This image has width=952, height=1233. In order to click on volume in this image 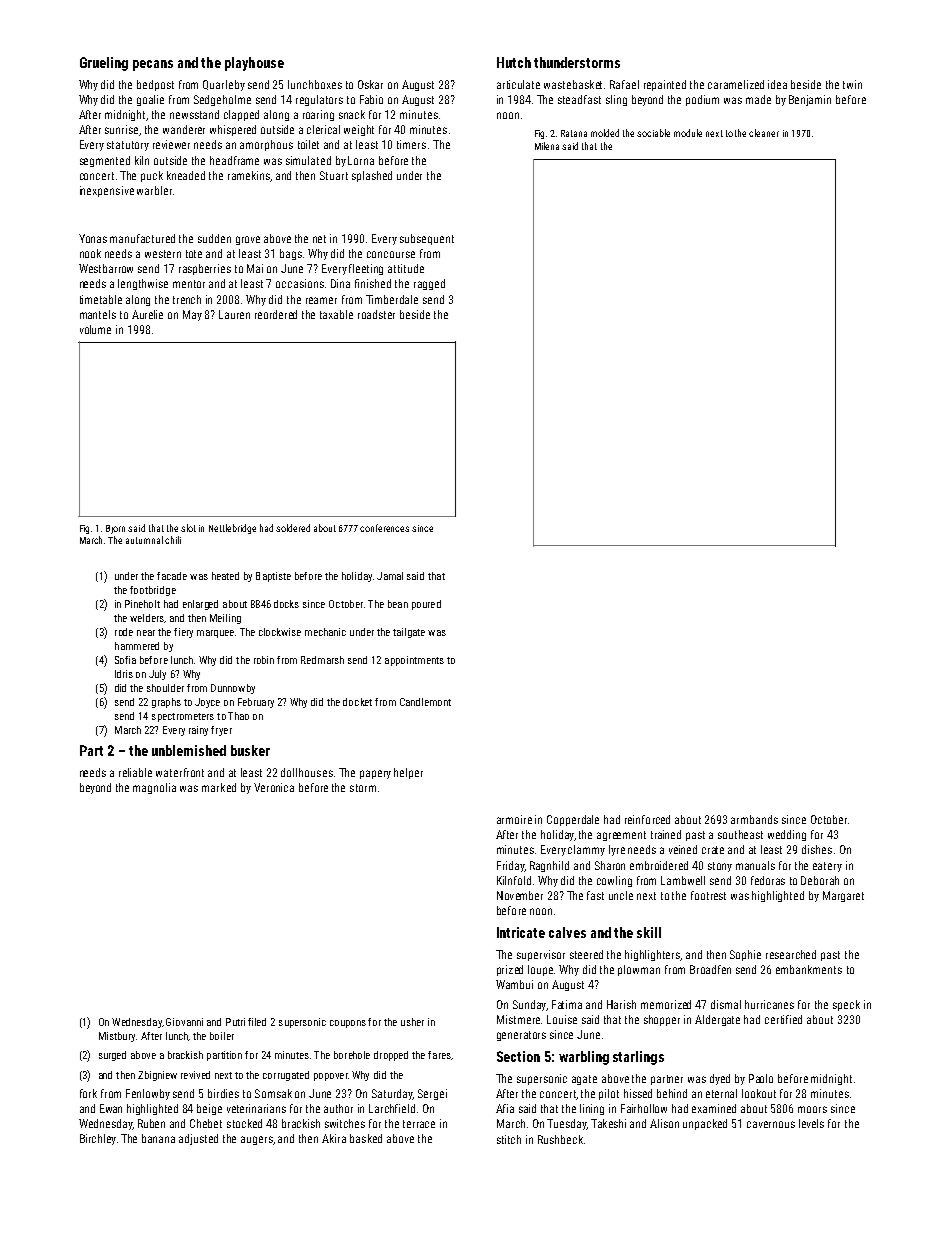, I will do `click(95, 329)`.
